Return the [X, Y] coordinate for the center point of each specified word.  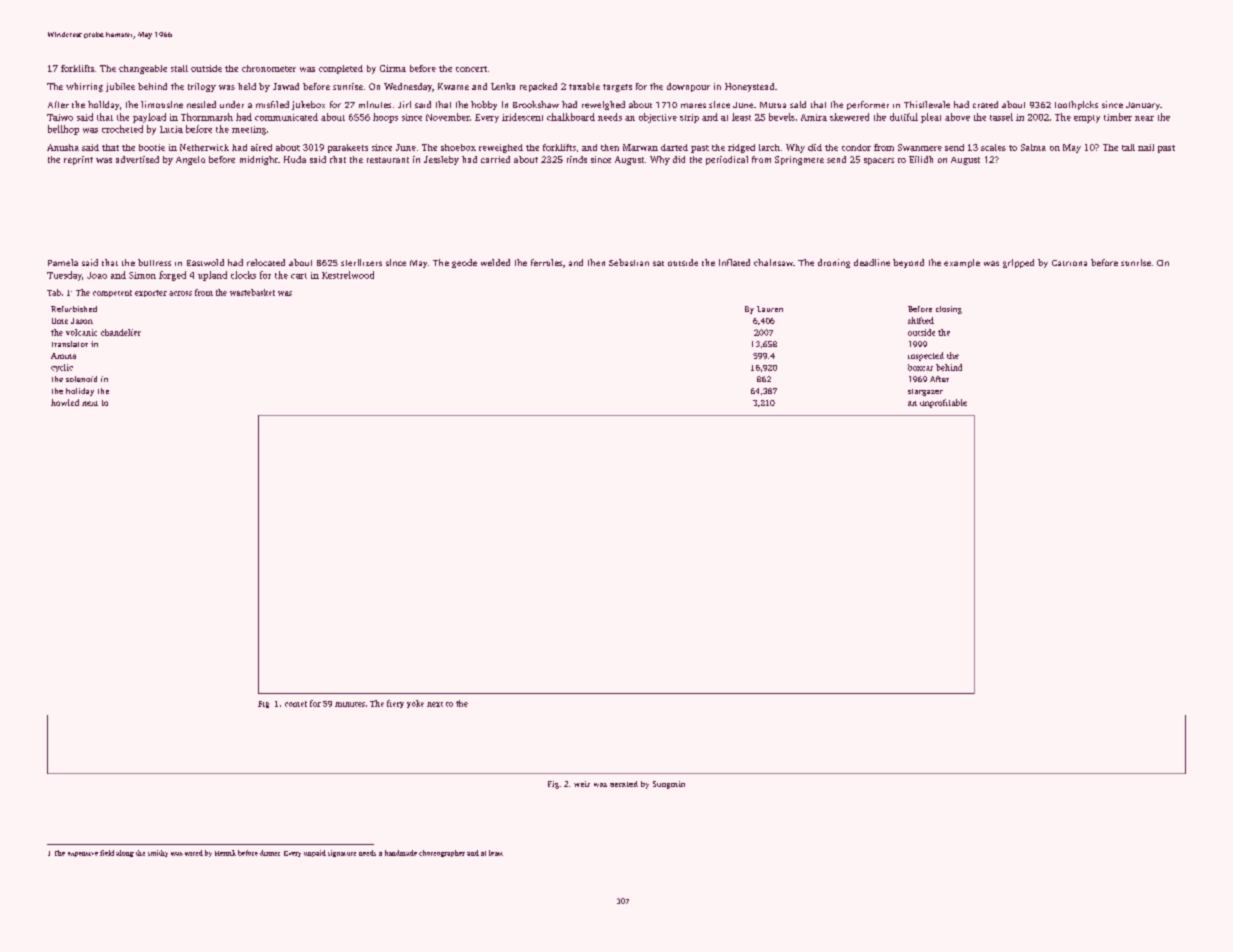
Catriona [1069, 263]
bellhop [63, 130]
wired [194, 853]
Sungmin [669, 785]
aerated [624, 784]
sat [658, 263]
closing [949, 310]
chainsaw [773, 262]
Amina [63, 356]
